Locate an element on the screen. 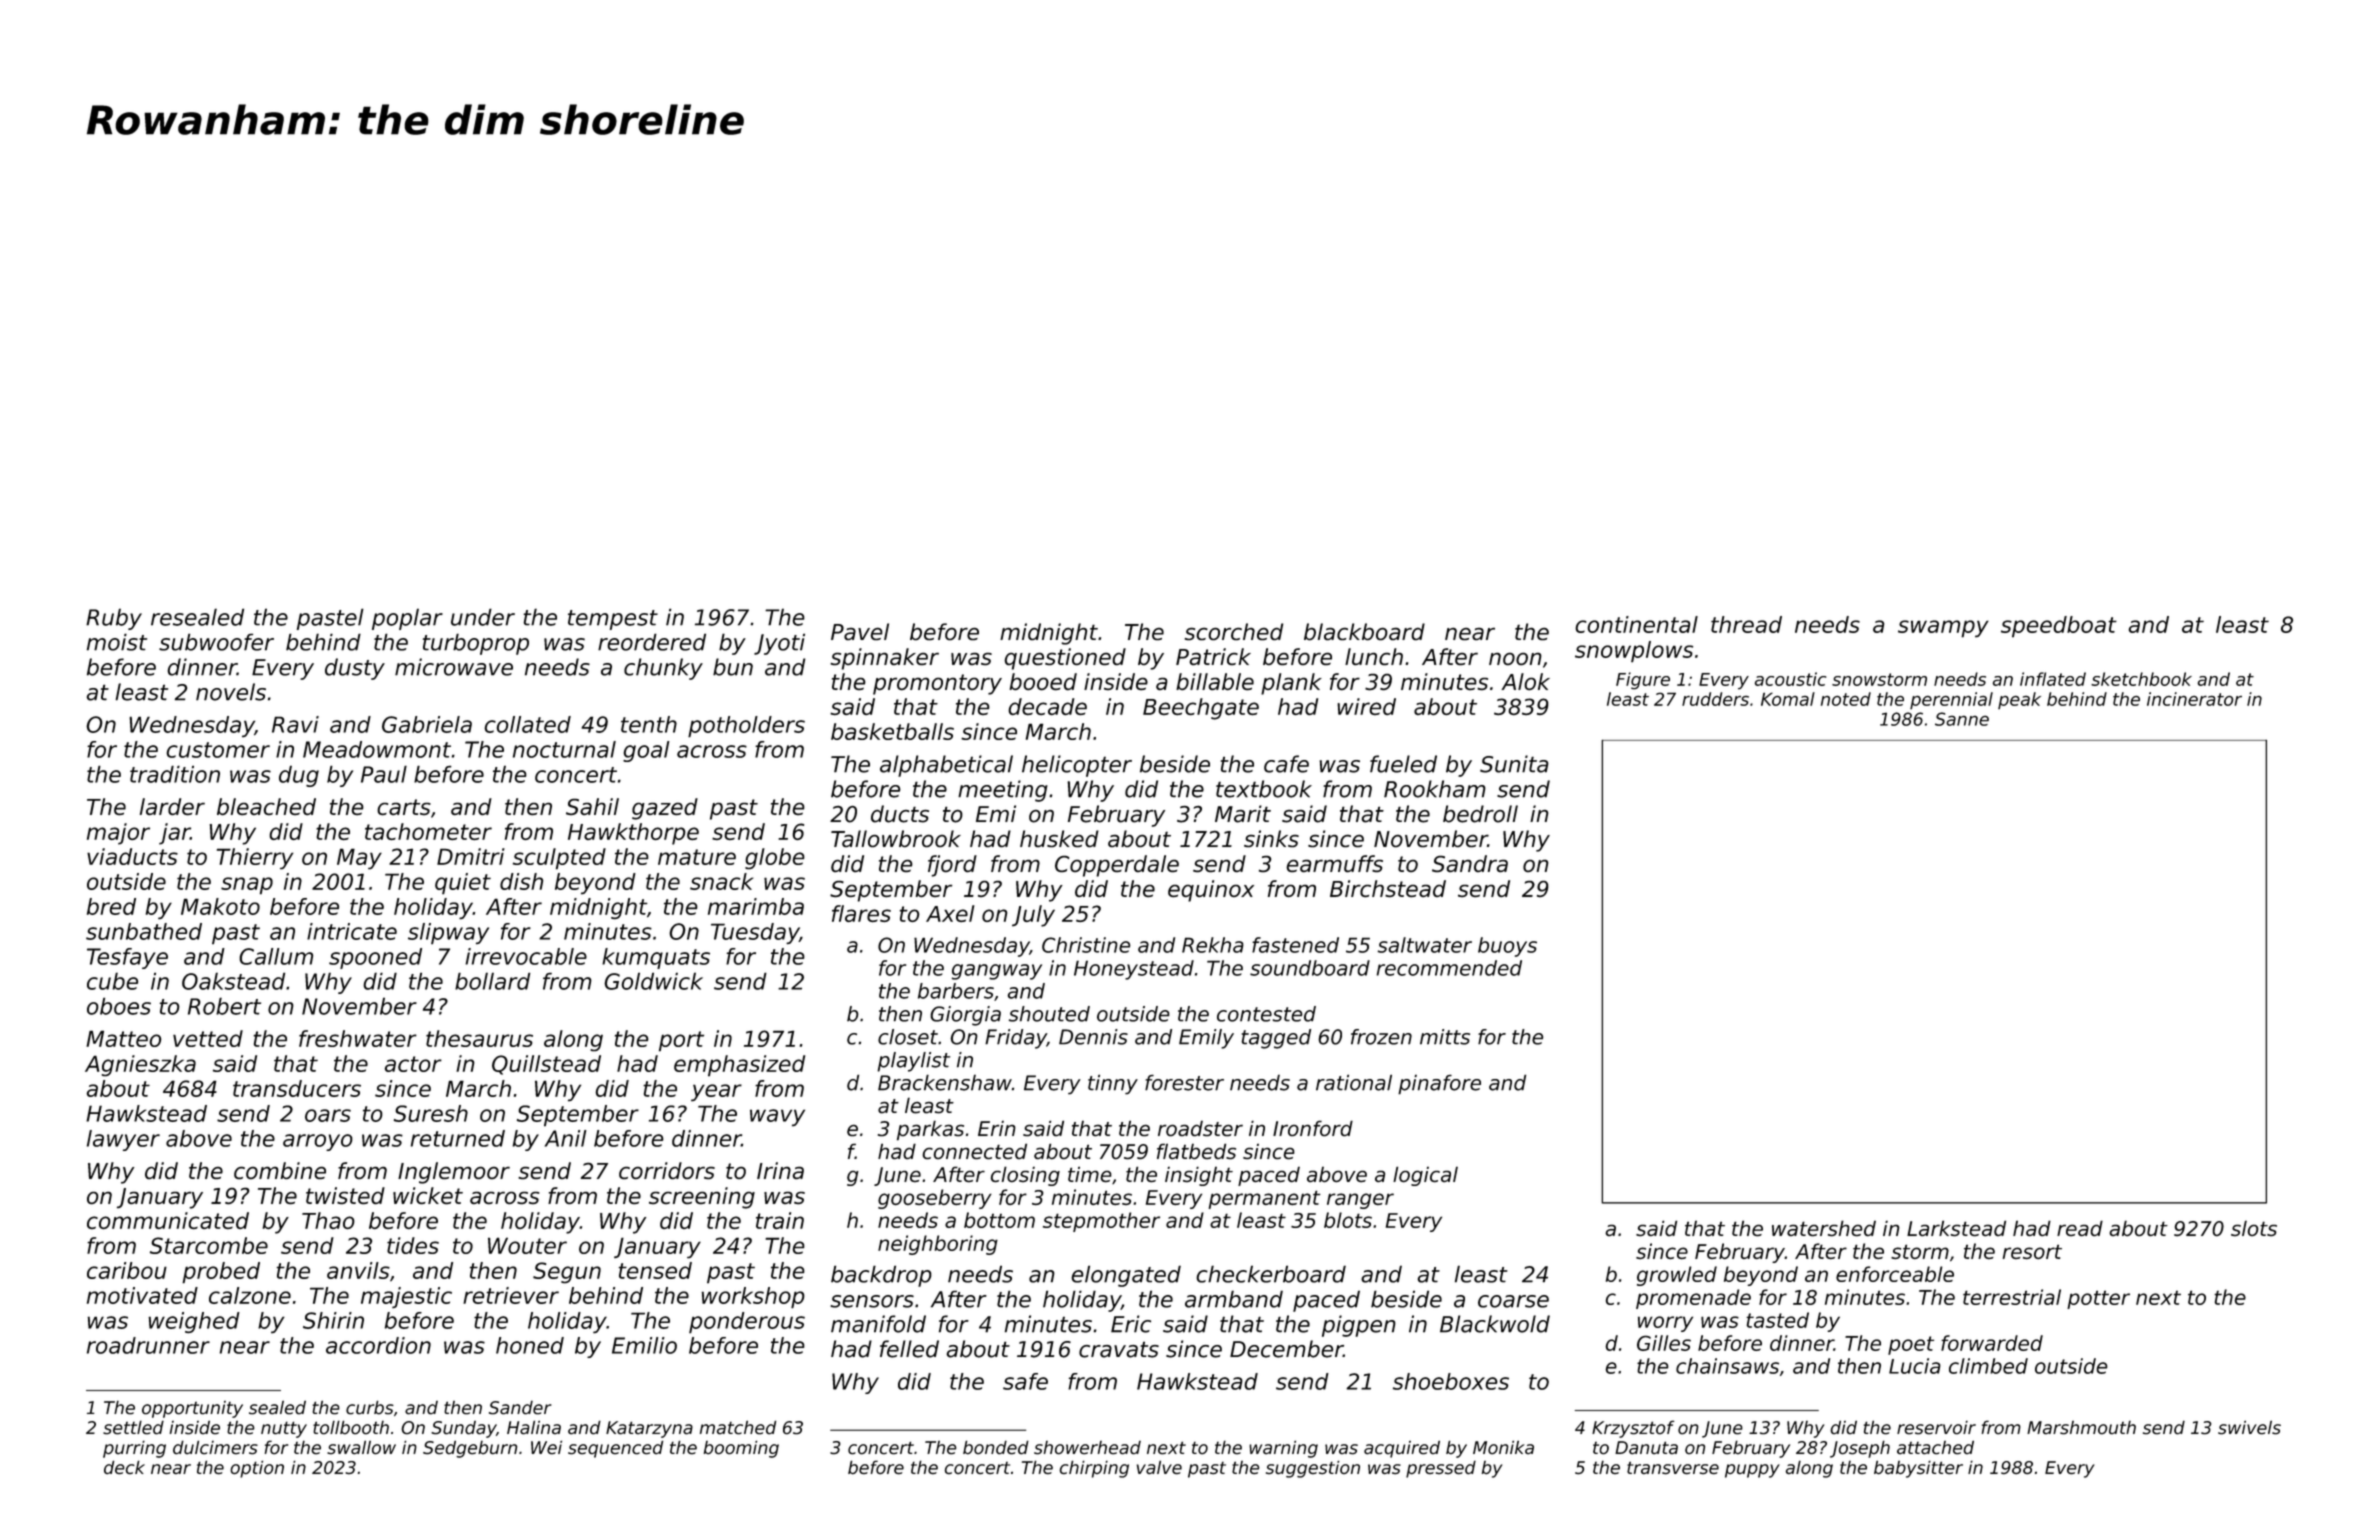  saltwater is located at coordinates (1424, 945).
